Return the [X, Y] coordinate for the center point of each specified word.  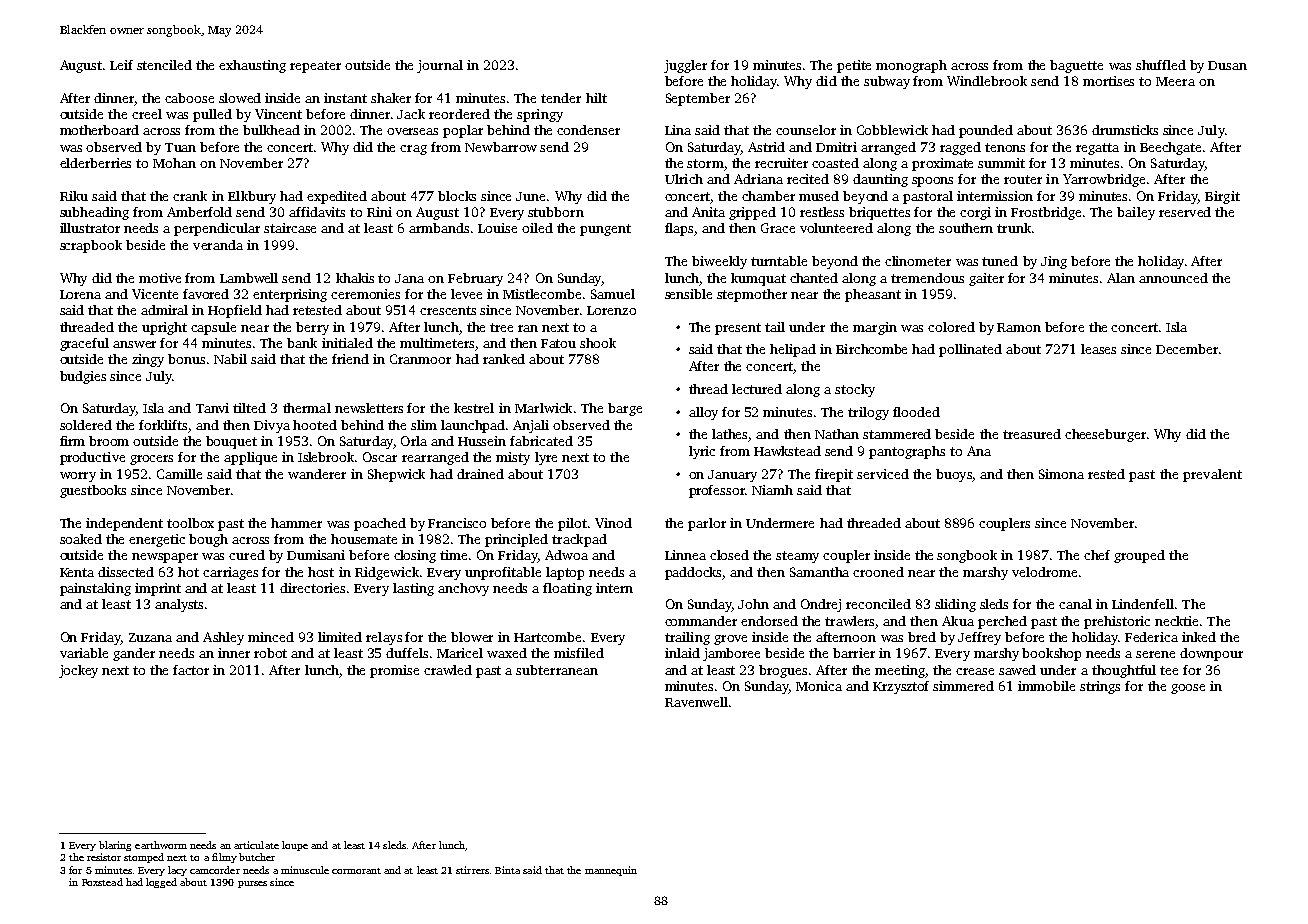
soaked [81, 539]
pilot [572, 524]
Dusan [1227, 65]
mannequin [611, 871]
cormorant [356, 871]
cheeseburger [1105, 435]
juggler [685, 66]
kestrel [474, 408]
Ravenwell [696, 702]
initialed [347, 343]
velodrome [1044, 572]
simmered [963, 686]
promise [394, 671]
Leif [121, 65]
